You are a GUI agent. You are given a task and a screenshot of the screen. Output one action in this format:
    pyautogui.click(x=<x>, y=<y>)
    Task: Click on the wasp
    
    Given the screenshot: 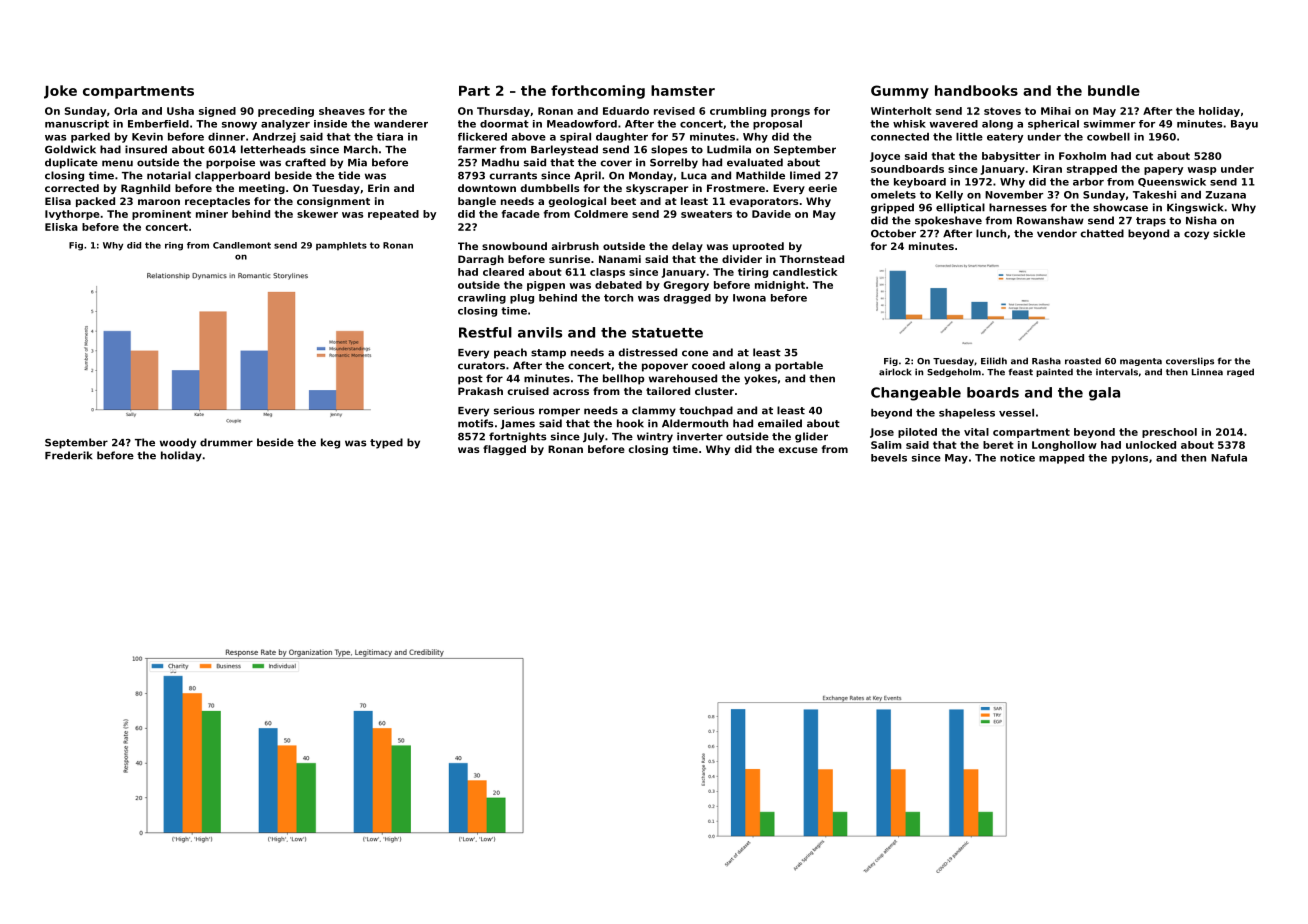 What is the action you would take?
    pyautogui.click(x=1202, y=171)
